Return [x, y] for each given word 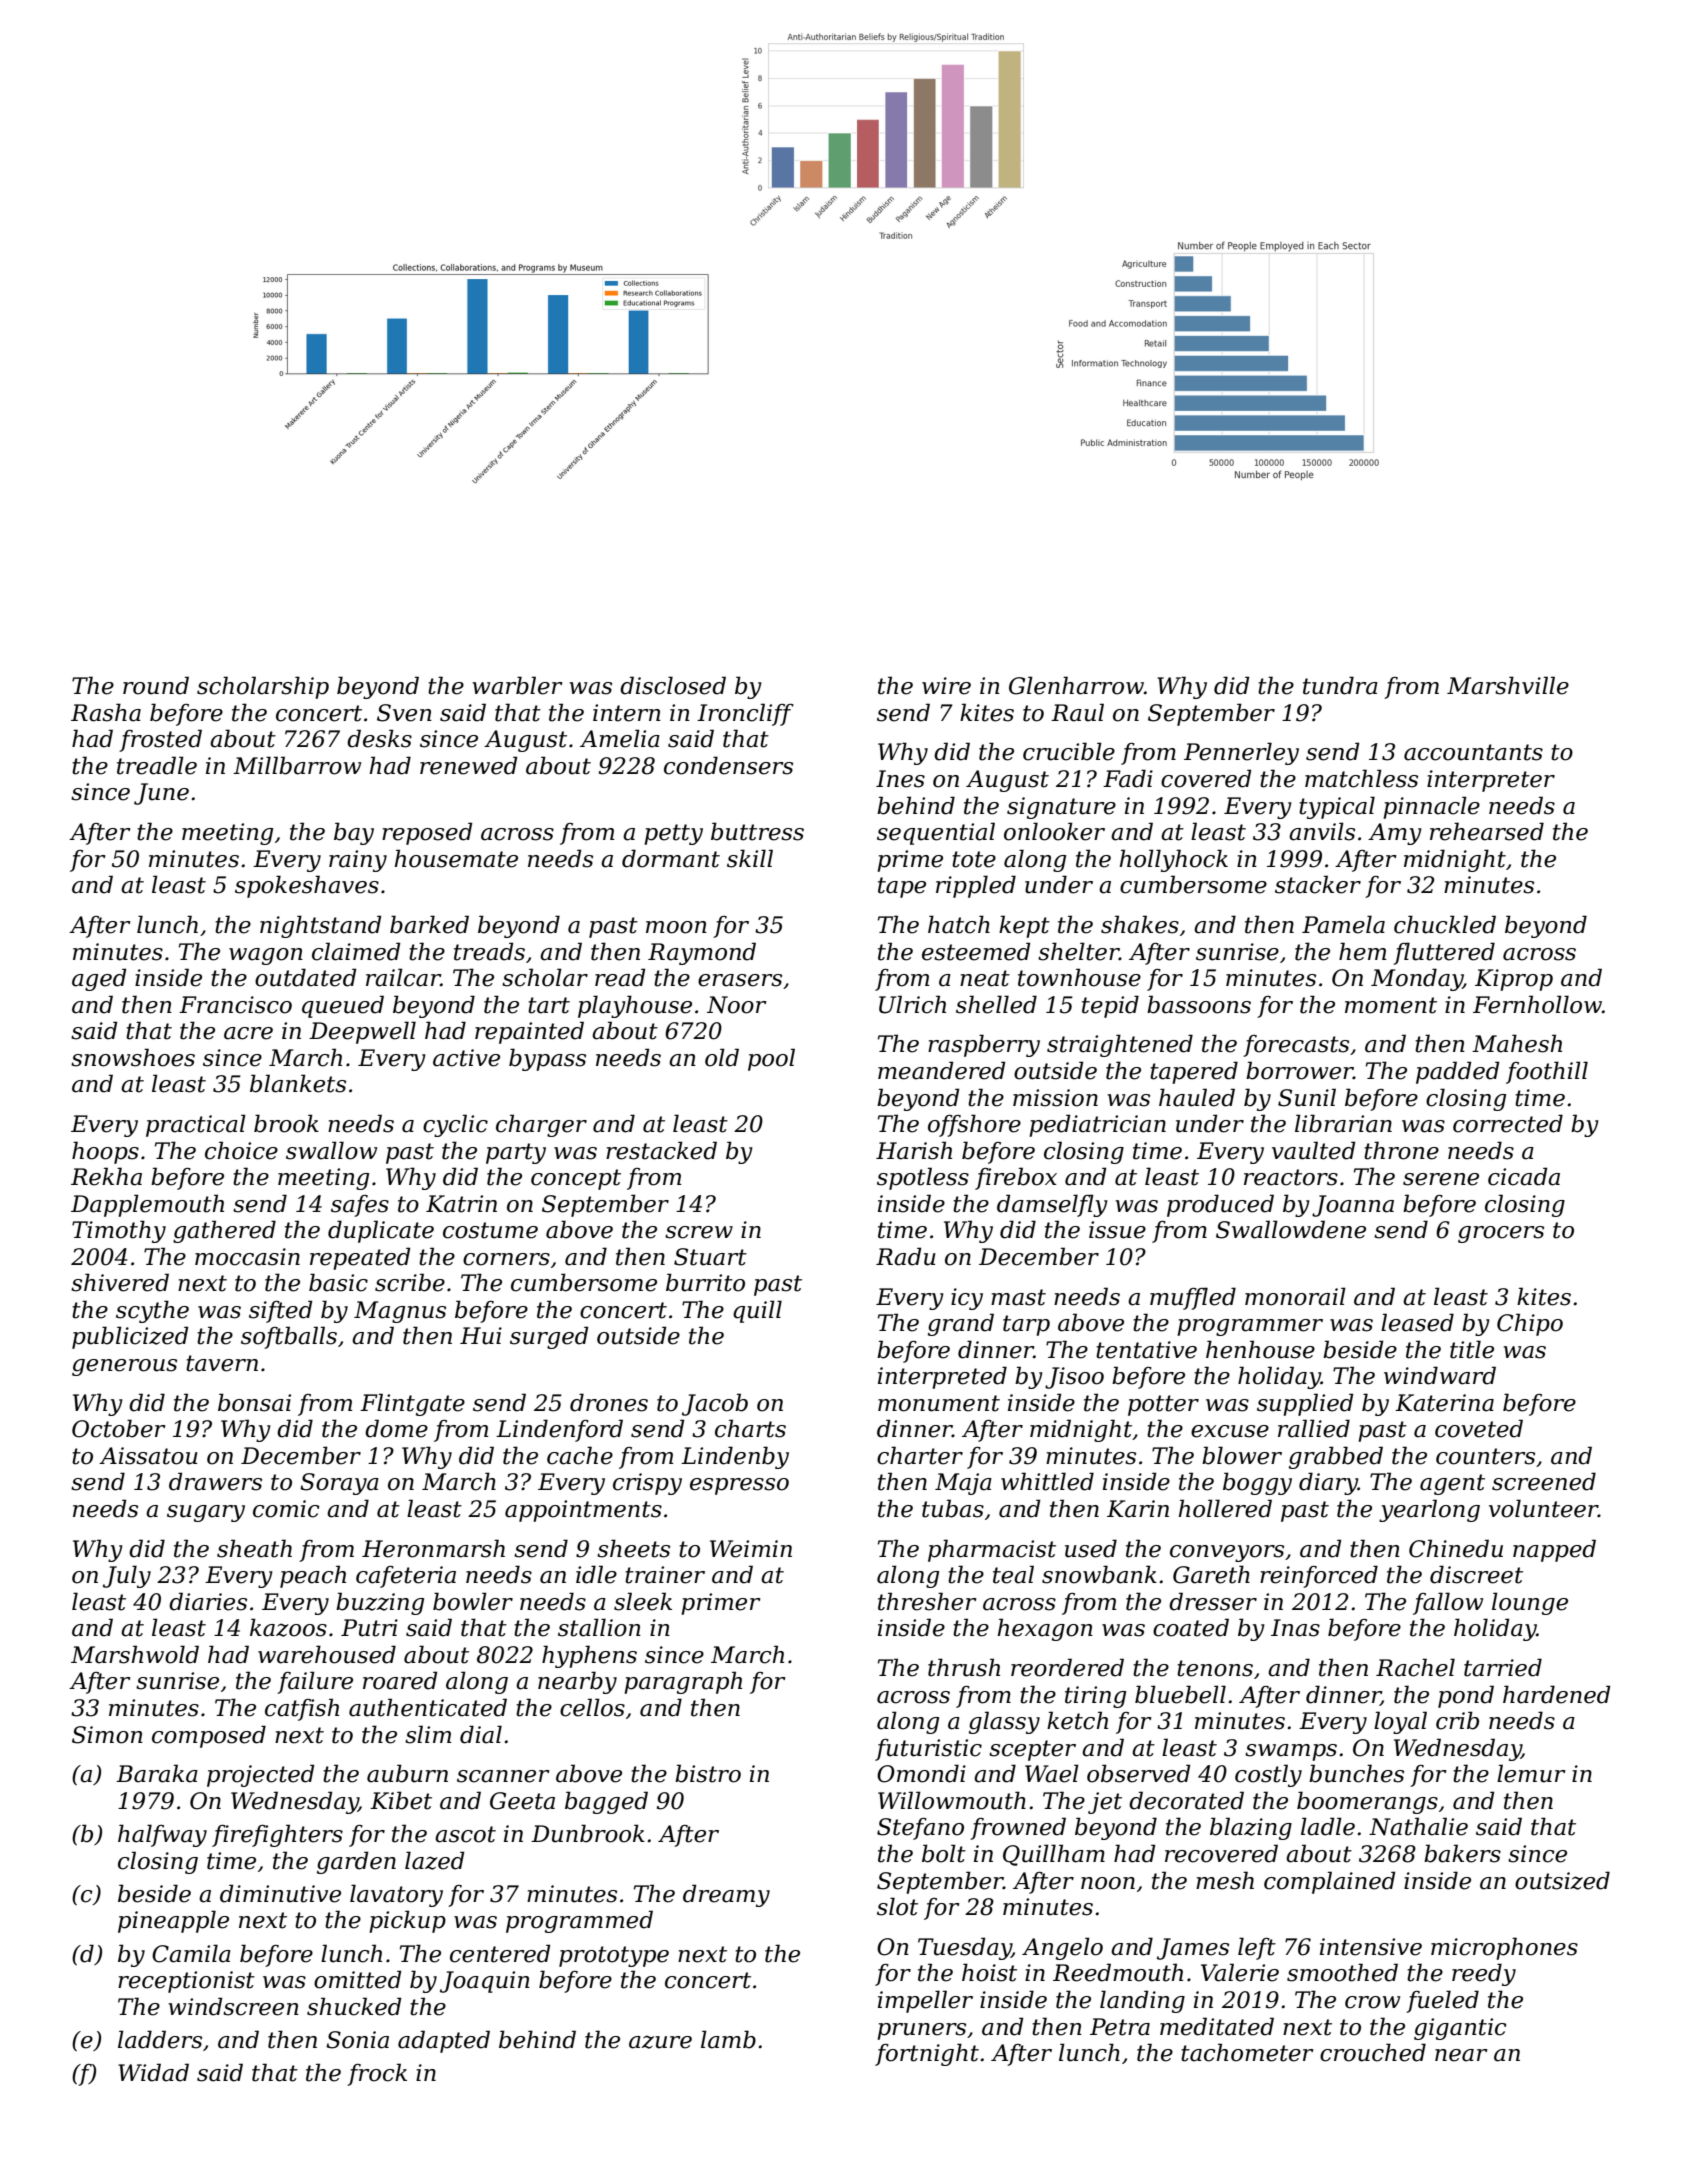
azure [660, 2042]
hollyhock [1174, 860]
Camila [191, 1953]
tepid [1110, 1006]
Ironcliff [745, 714]
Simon [107, 1735]
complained [1329, 1882]
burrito [705, 1282]
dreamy [726, 1895]
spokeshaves [307, 886]
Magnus [400, 1312]
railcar [403, 977]
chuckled [1445, 924]
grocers [1501, 1234]
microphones [1504, 1948]
